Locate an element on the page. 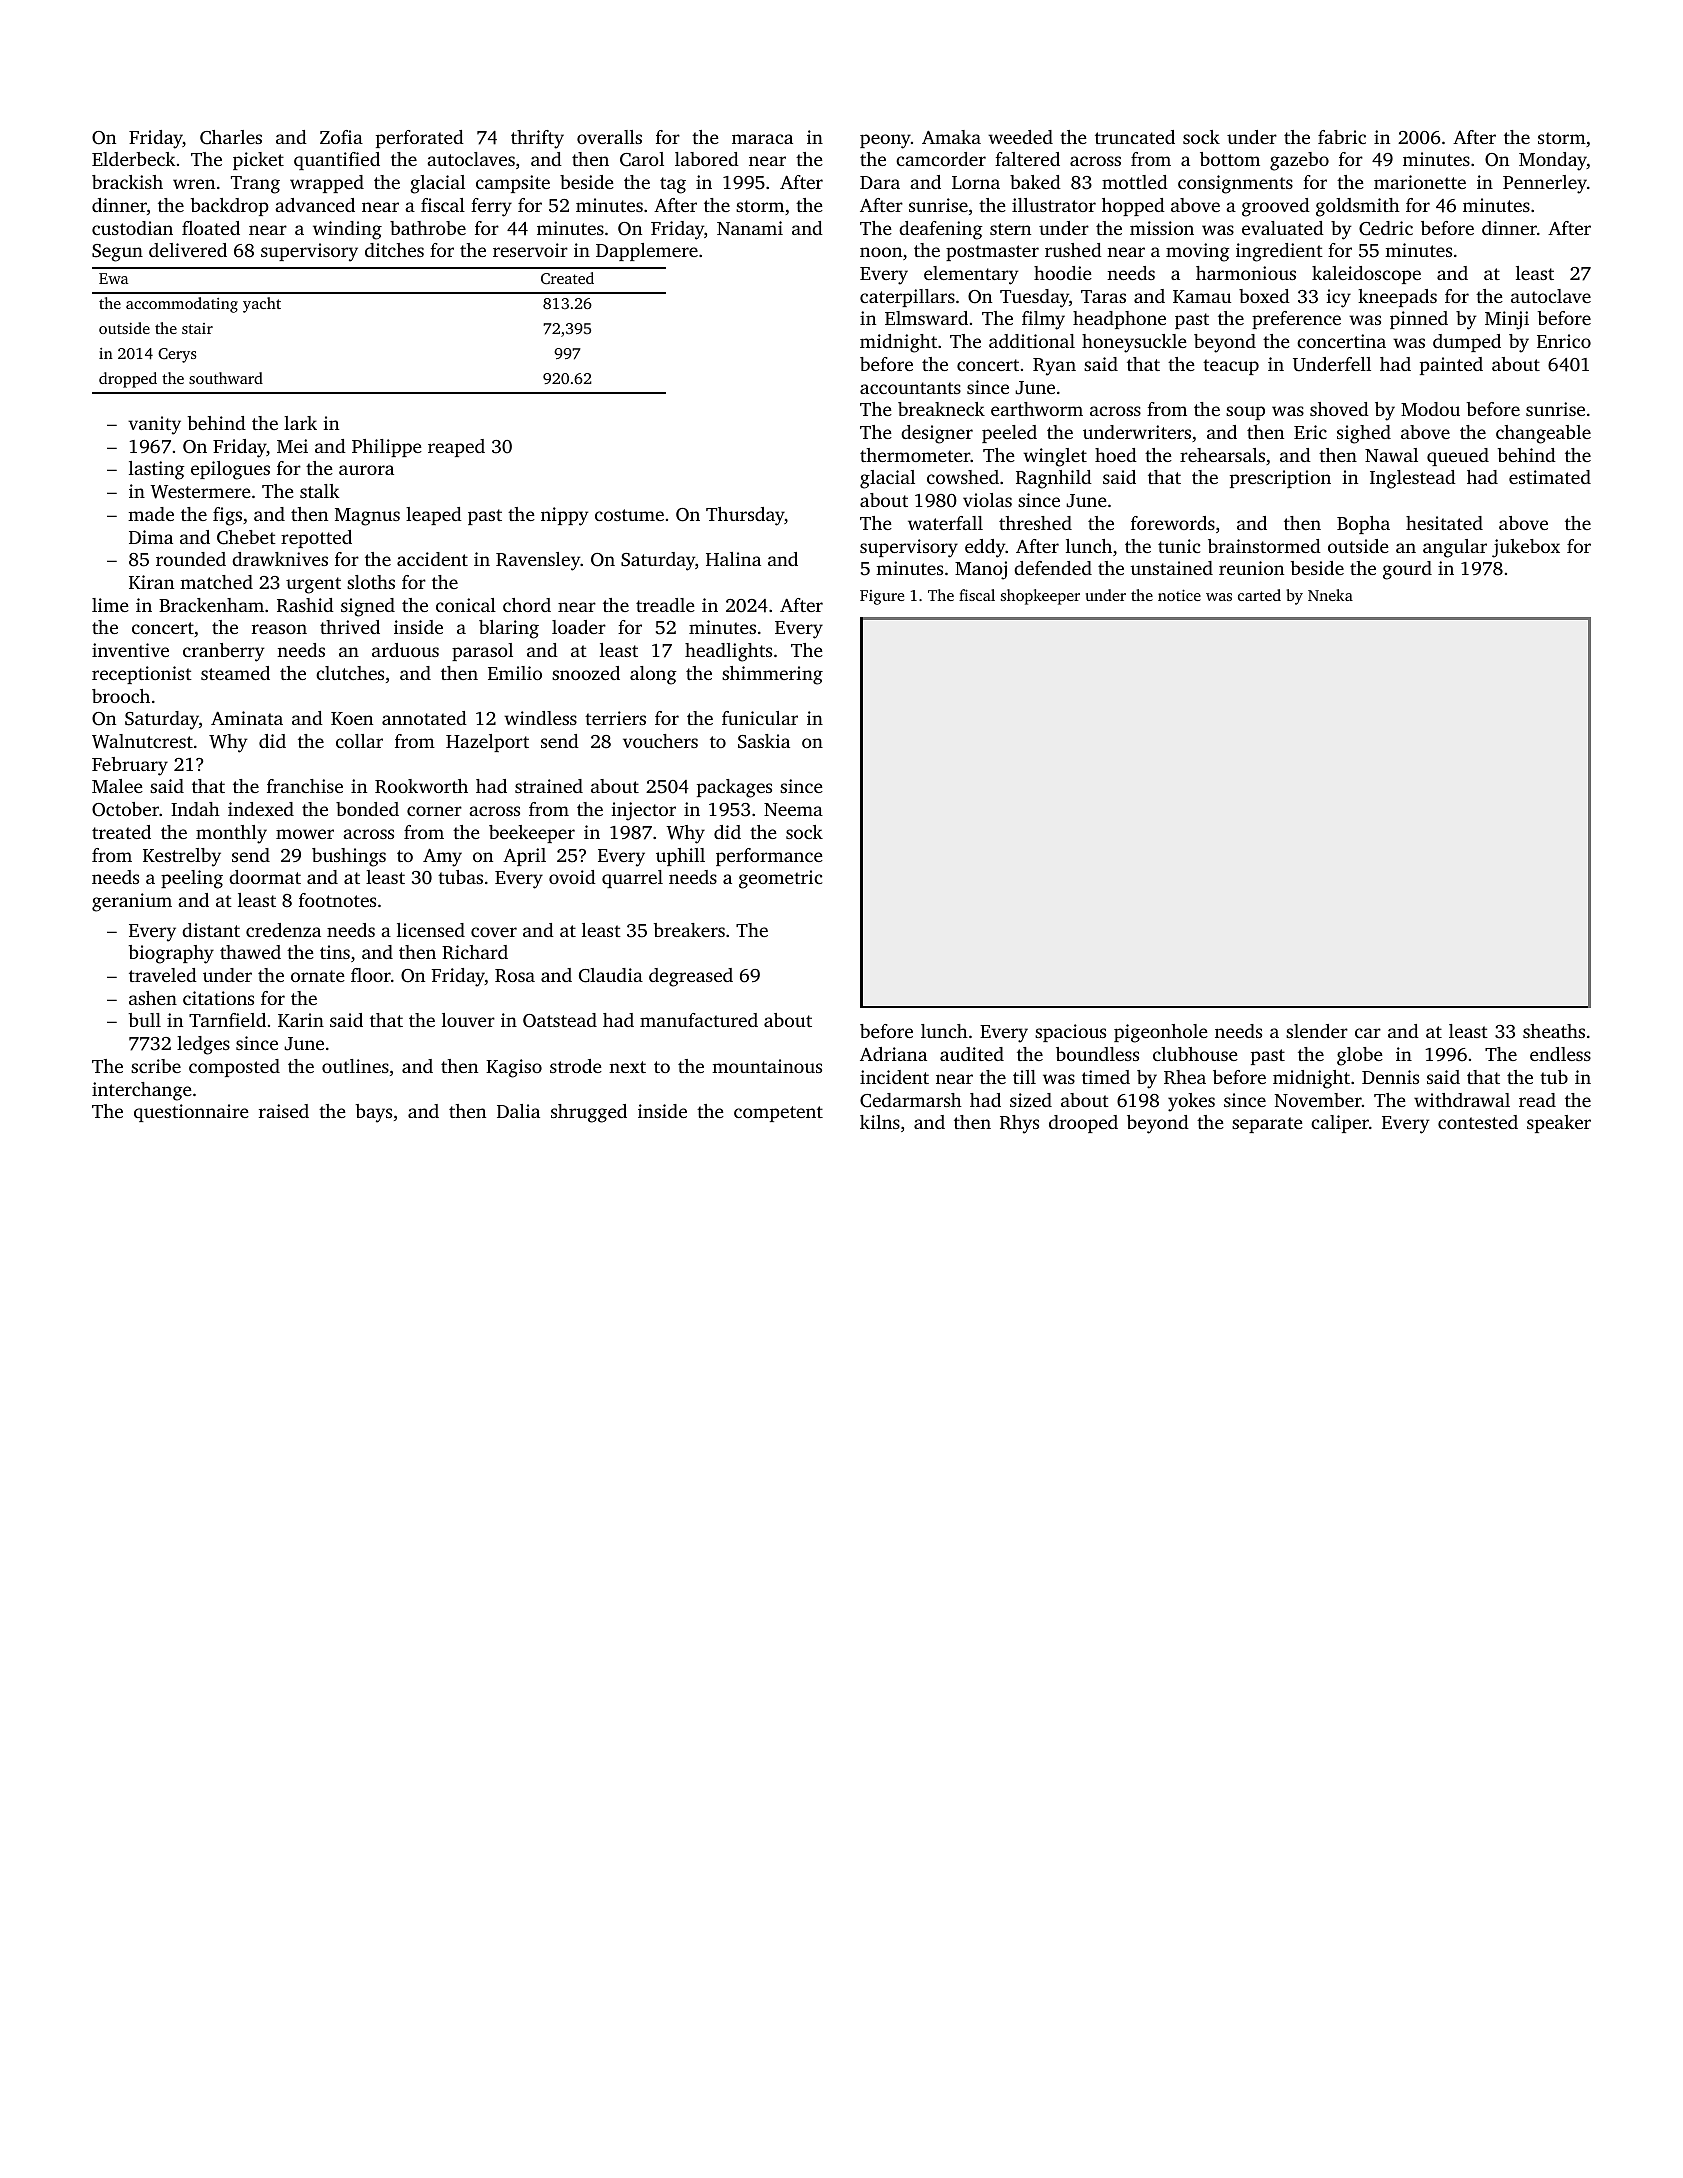 The width and height of the document is (1683, 2178). Halina is located at coordinates (733, 559).
